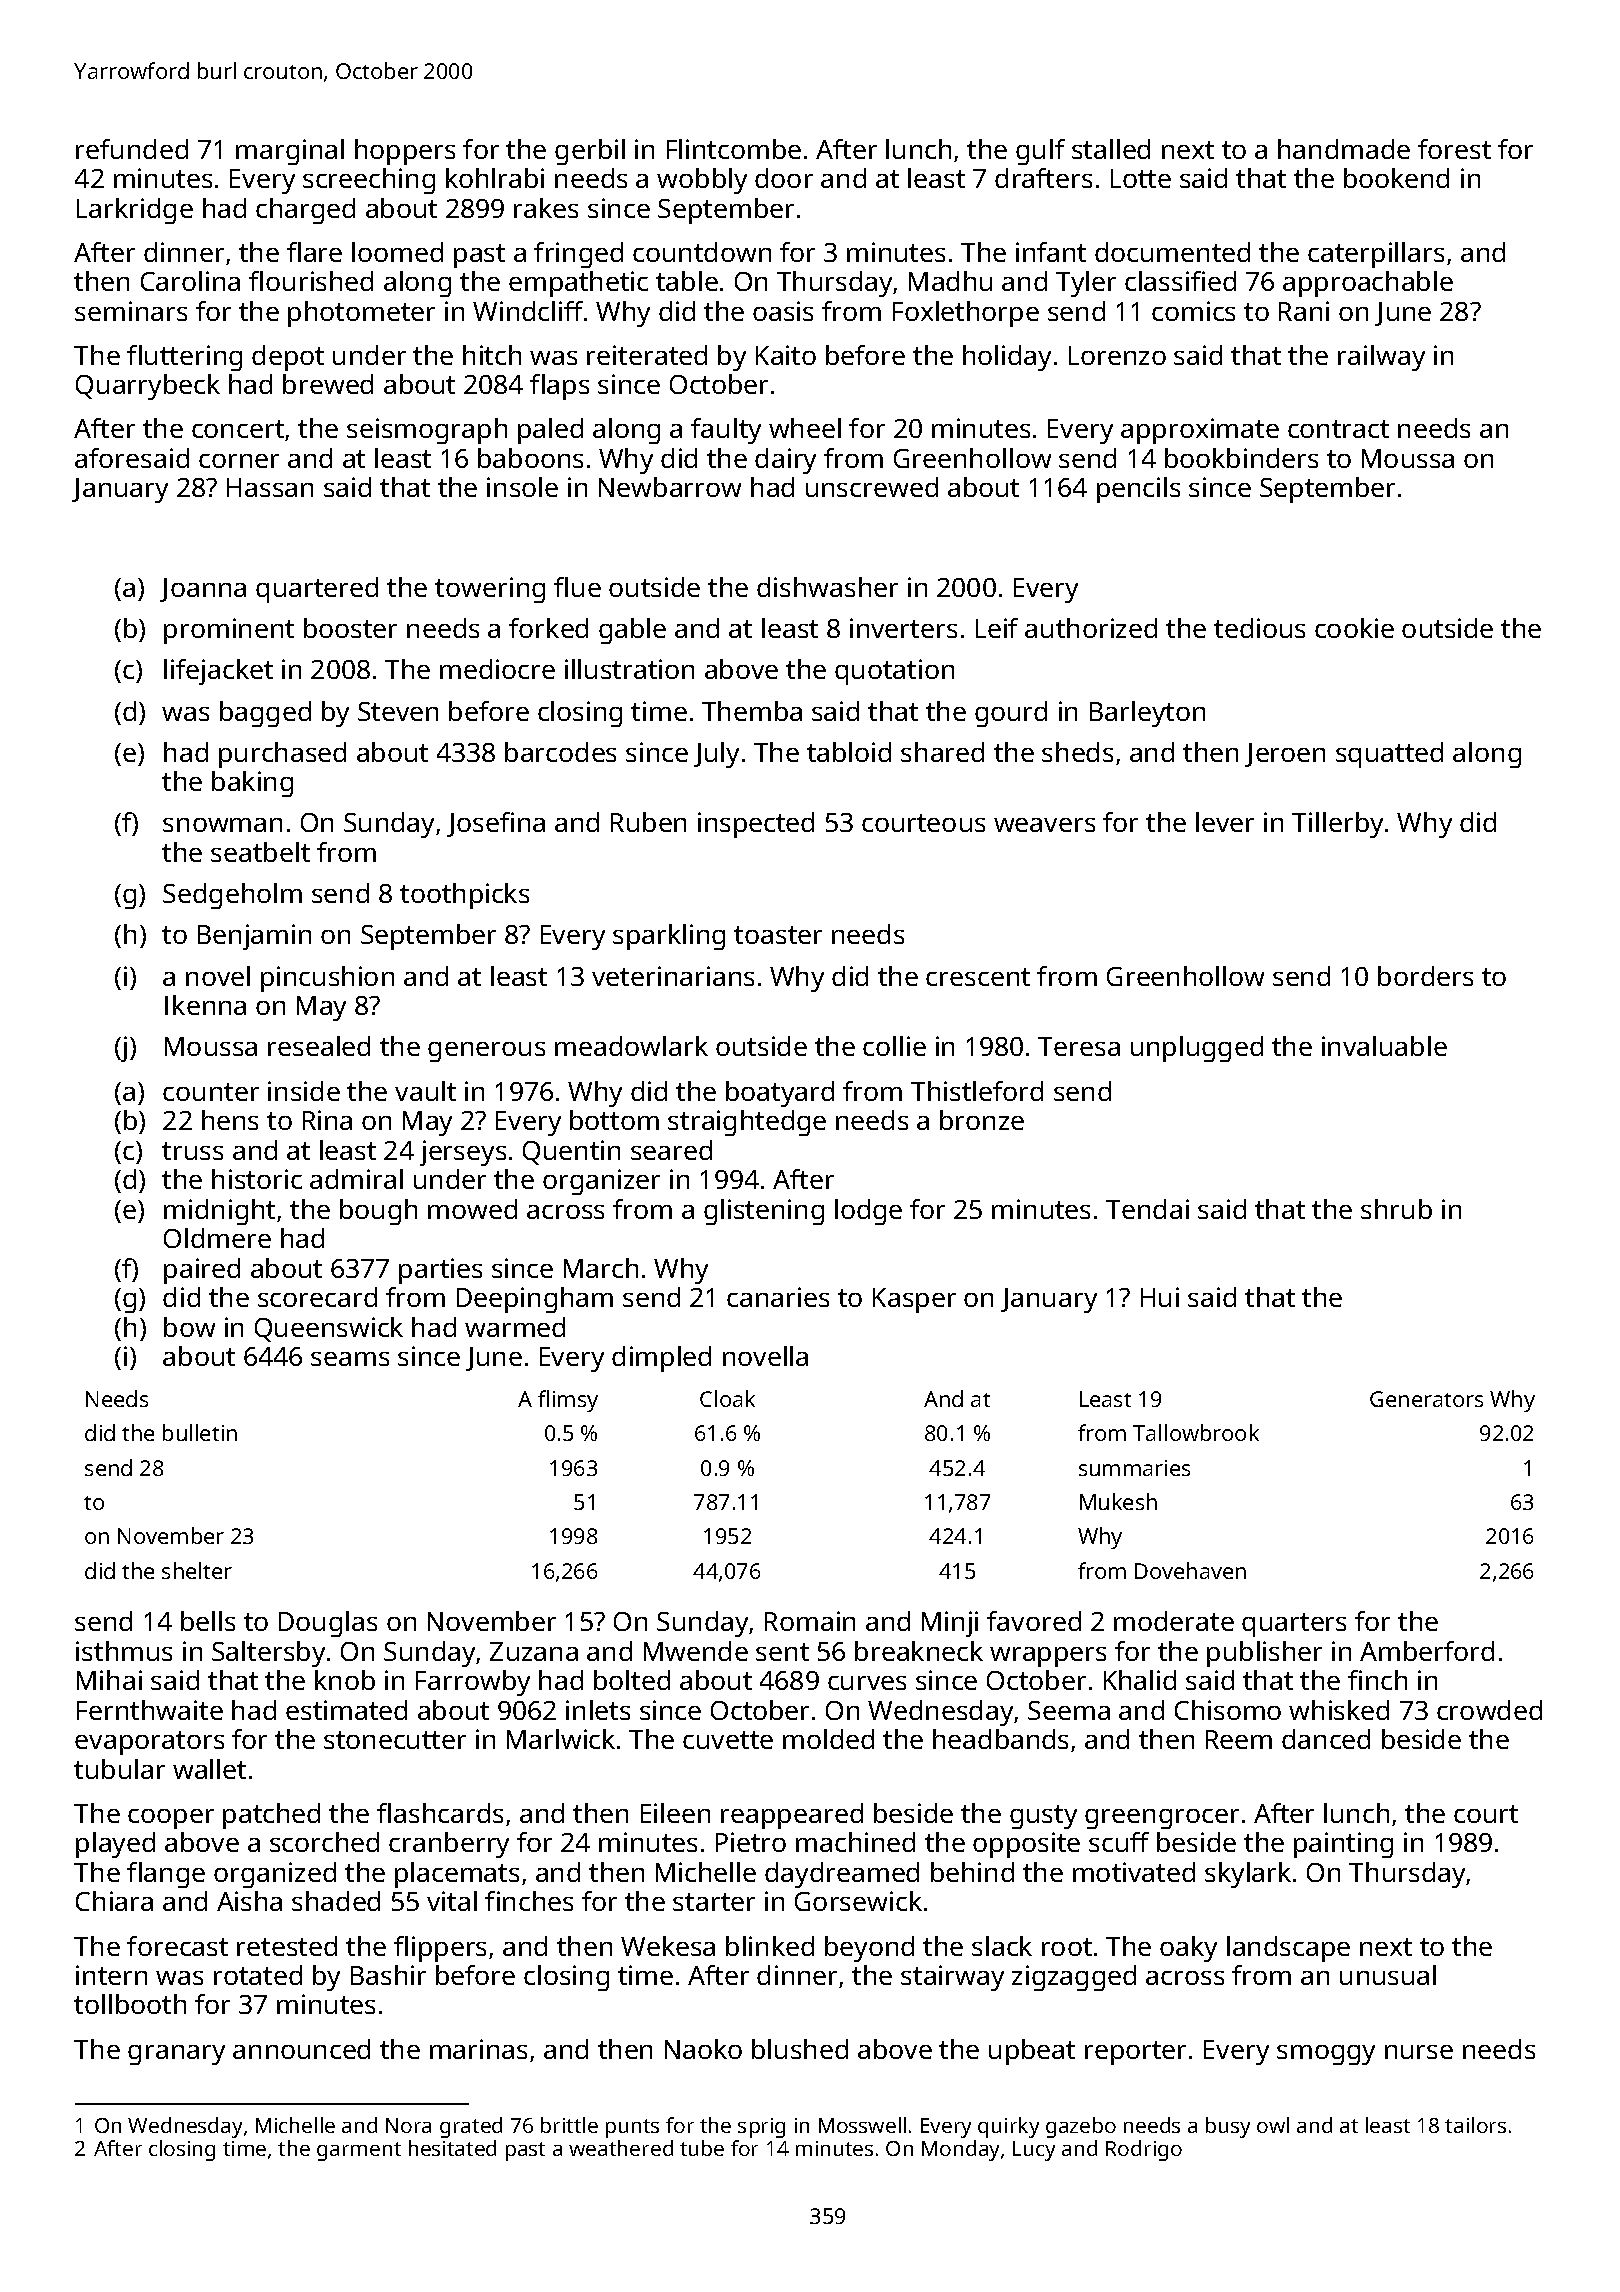 This document has height=2292, width=1620. Describe the element at coordinates (1111, 149) in the document. I see `stalled` at that location.
